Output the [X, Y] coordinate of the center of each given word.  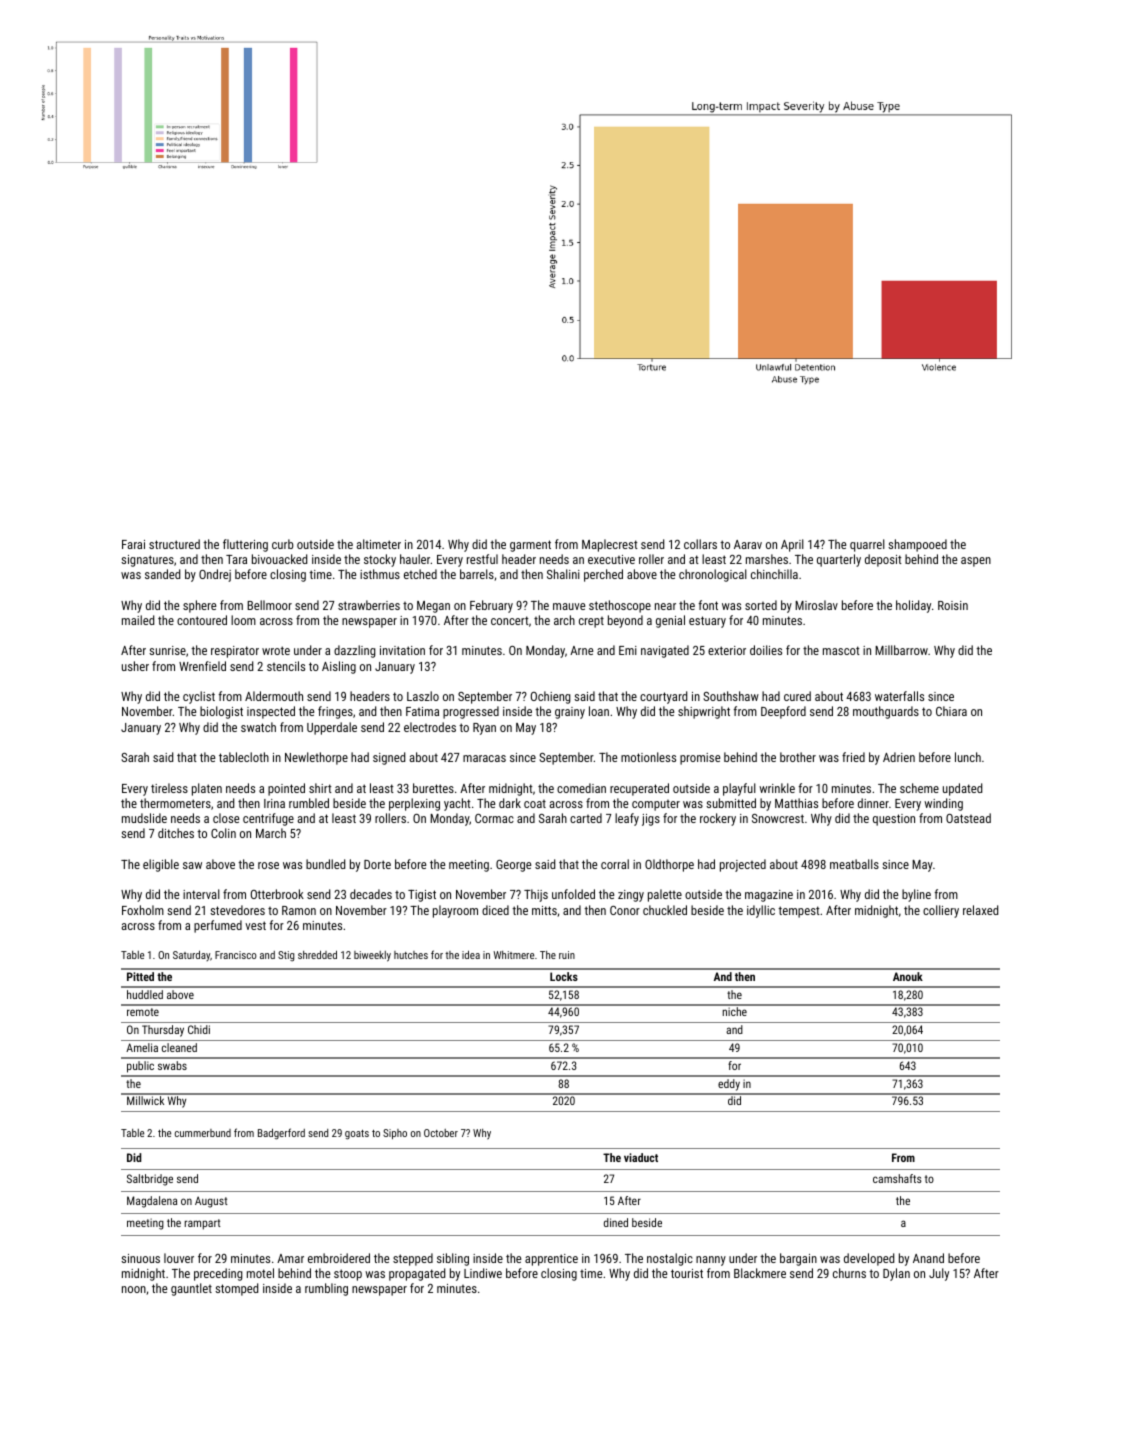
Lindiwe [483, 1273]
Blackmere [760, 1273]
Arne [581, 650]
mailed [138, 620]
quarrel [867, 545]
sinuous [140, 1258]
